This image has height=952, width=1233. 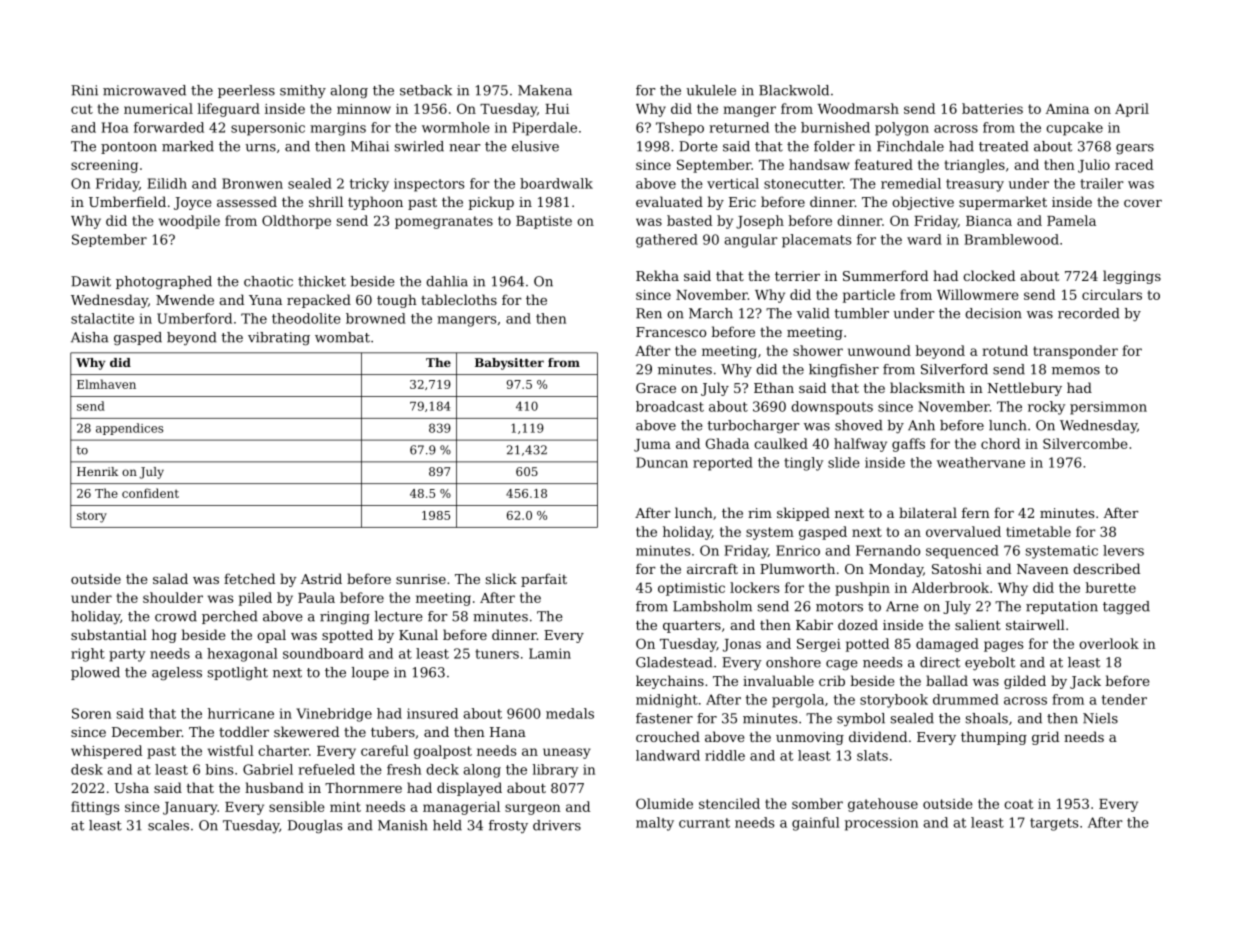 I want to click on slick, so click(x=501, y=578).
